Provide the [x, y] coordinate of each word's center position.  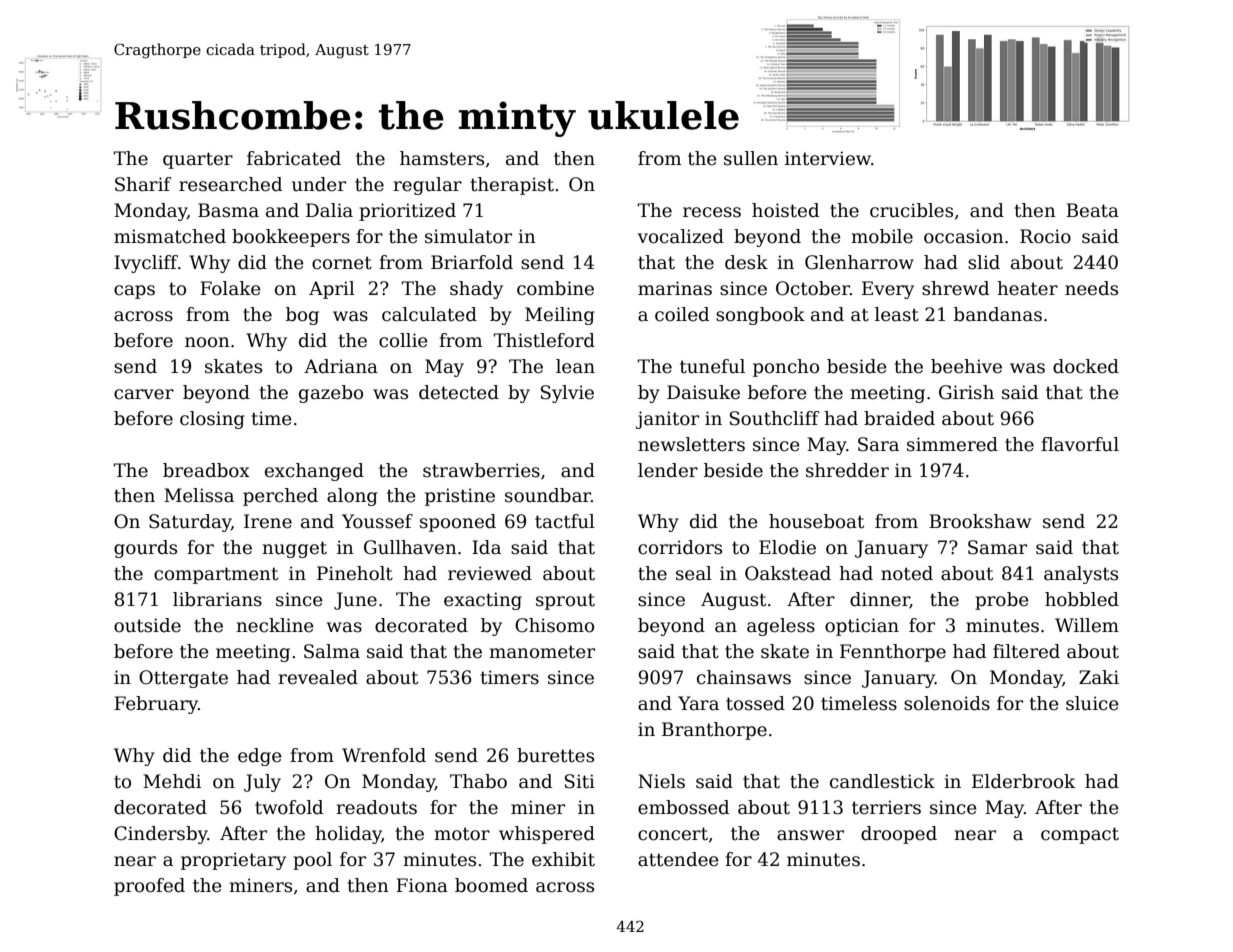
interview [828, 158]
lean [575, 366]
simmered [952, 444]
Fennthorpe [893, 653]
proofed [149, 887]
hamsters [442, 158]
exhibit [563, 859]
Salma [332, 651]
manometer [542, 652]
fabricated [294, 158]
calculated [429, 314]
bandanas [998, 314]
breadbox [206, 470]
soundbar [548, 495]
